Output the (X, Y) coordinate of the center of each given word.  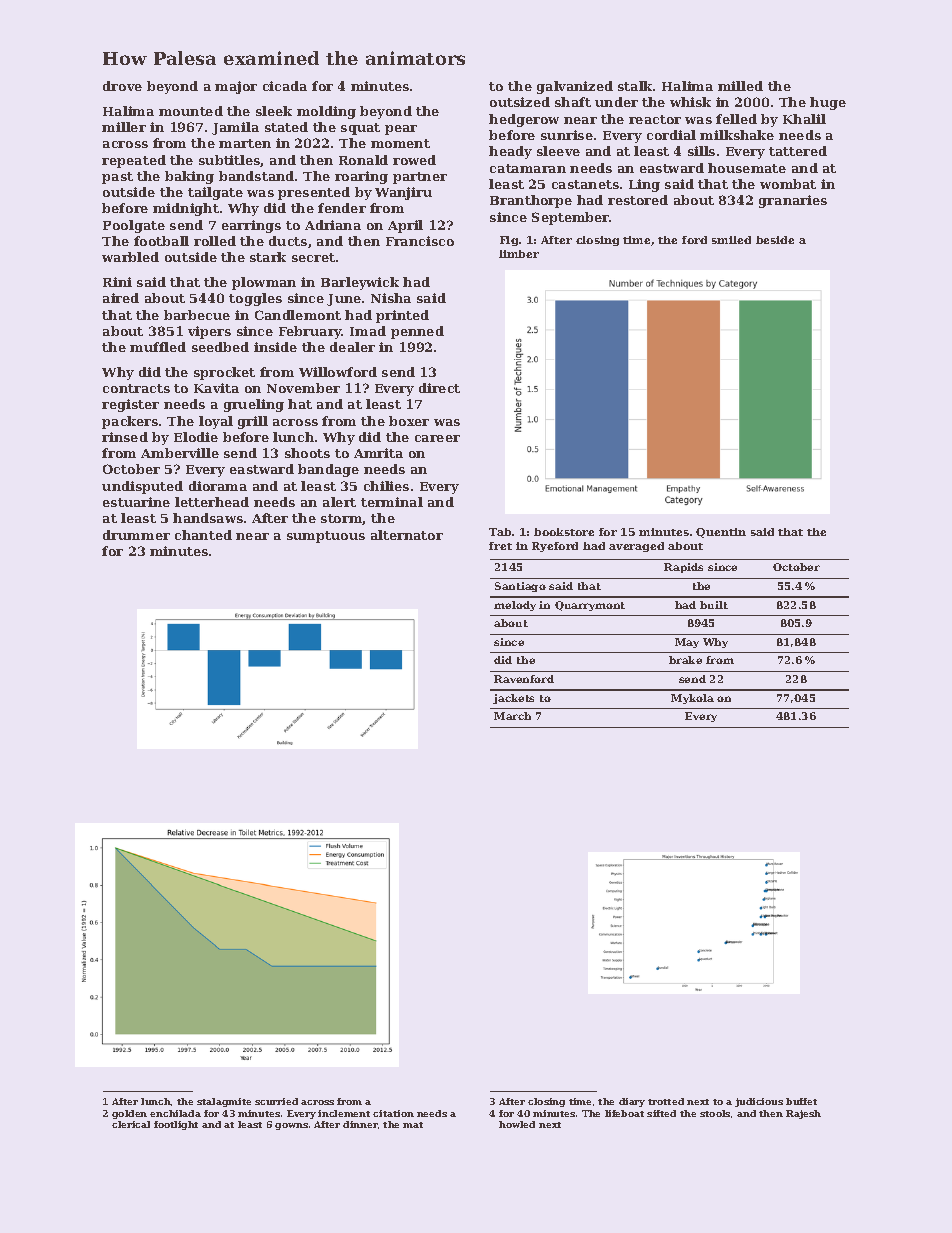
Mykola (692, 699)
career (437, 438)
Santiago (520, 587)
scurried (276, 1101)
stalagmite (224, 1102)
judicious (759, 1102)
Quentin (721, 533)
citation (393, 1113)
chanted (203, 535)
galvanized (575, 87)
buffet (801, 1101)
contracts (136, 388)
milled (740, 86)
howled (517, 1124)
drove (122, 86)
